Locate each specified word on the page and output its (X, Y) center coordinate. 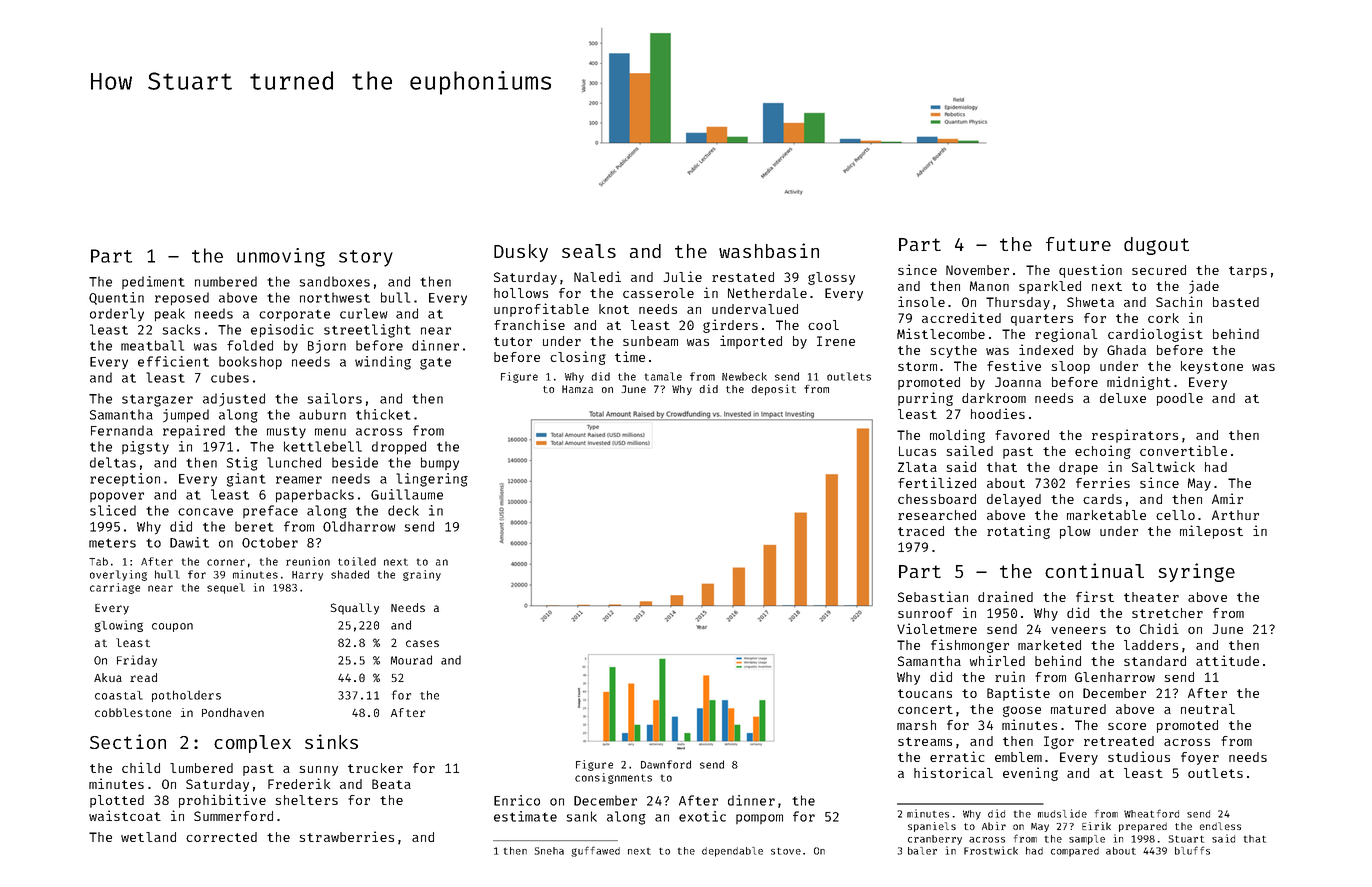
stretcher (1167, 613)
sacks (181, 329)
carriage (115, 588)
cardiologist (1155, 335)
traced (921, 531)
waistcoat (125, 815)
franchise (529, 324)
